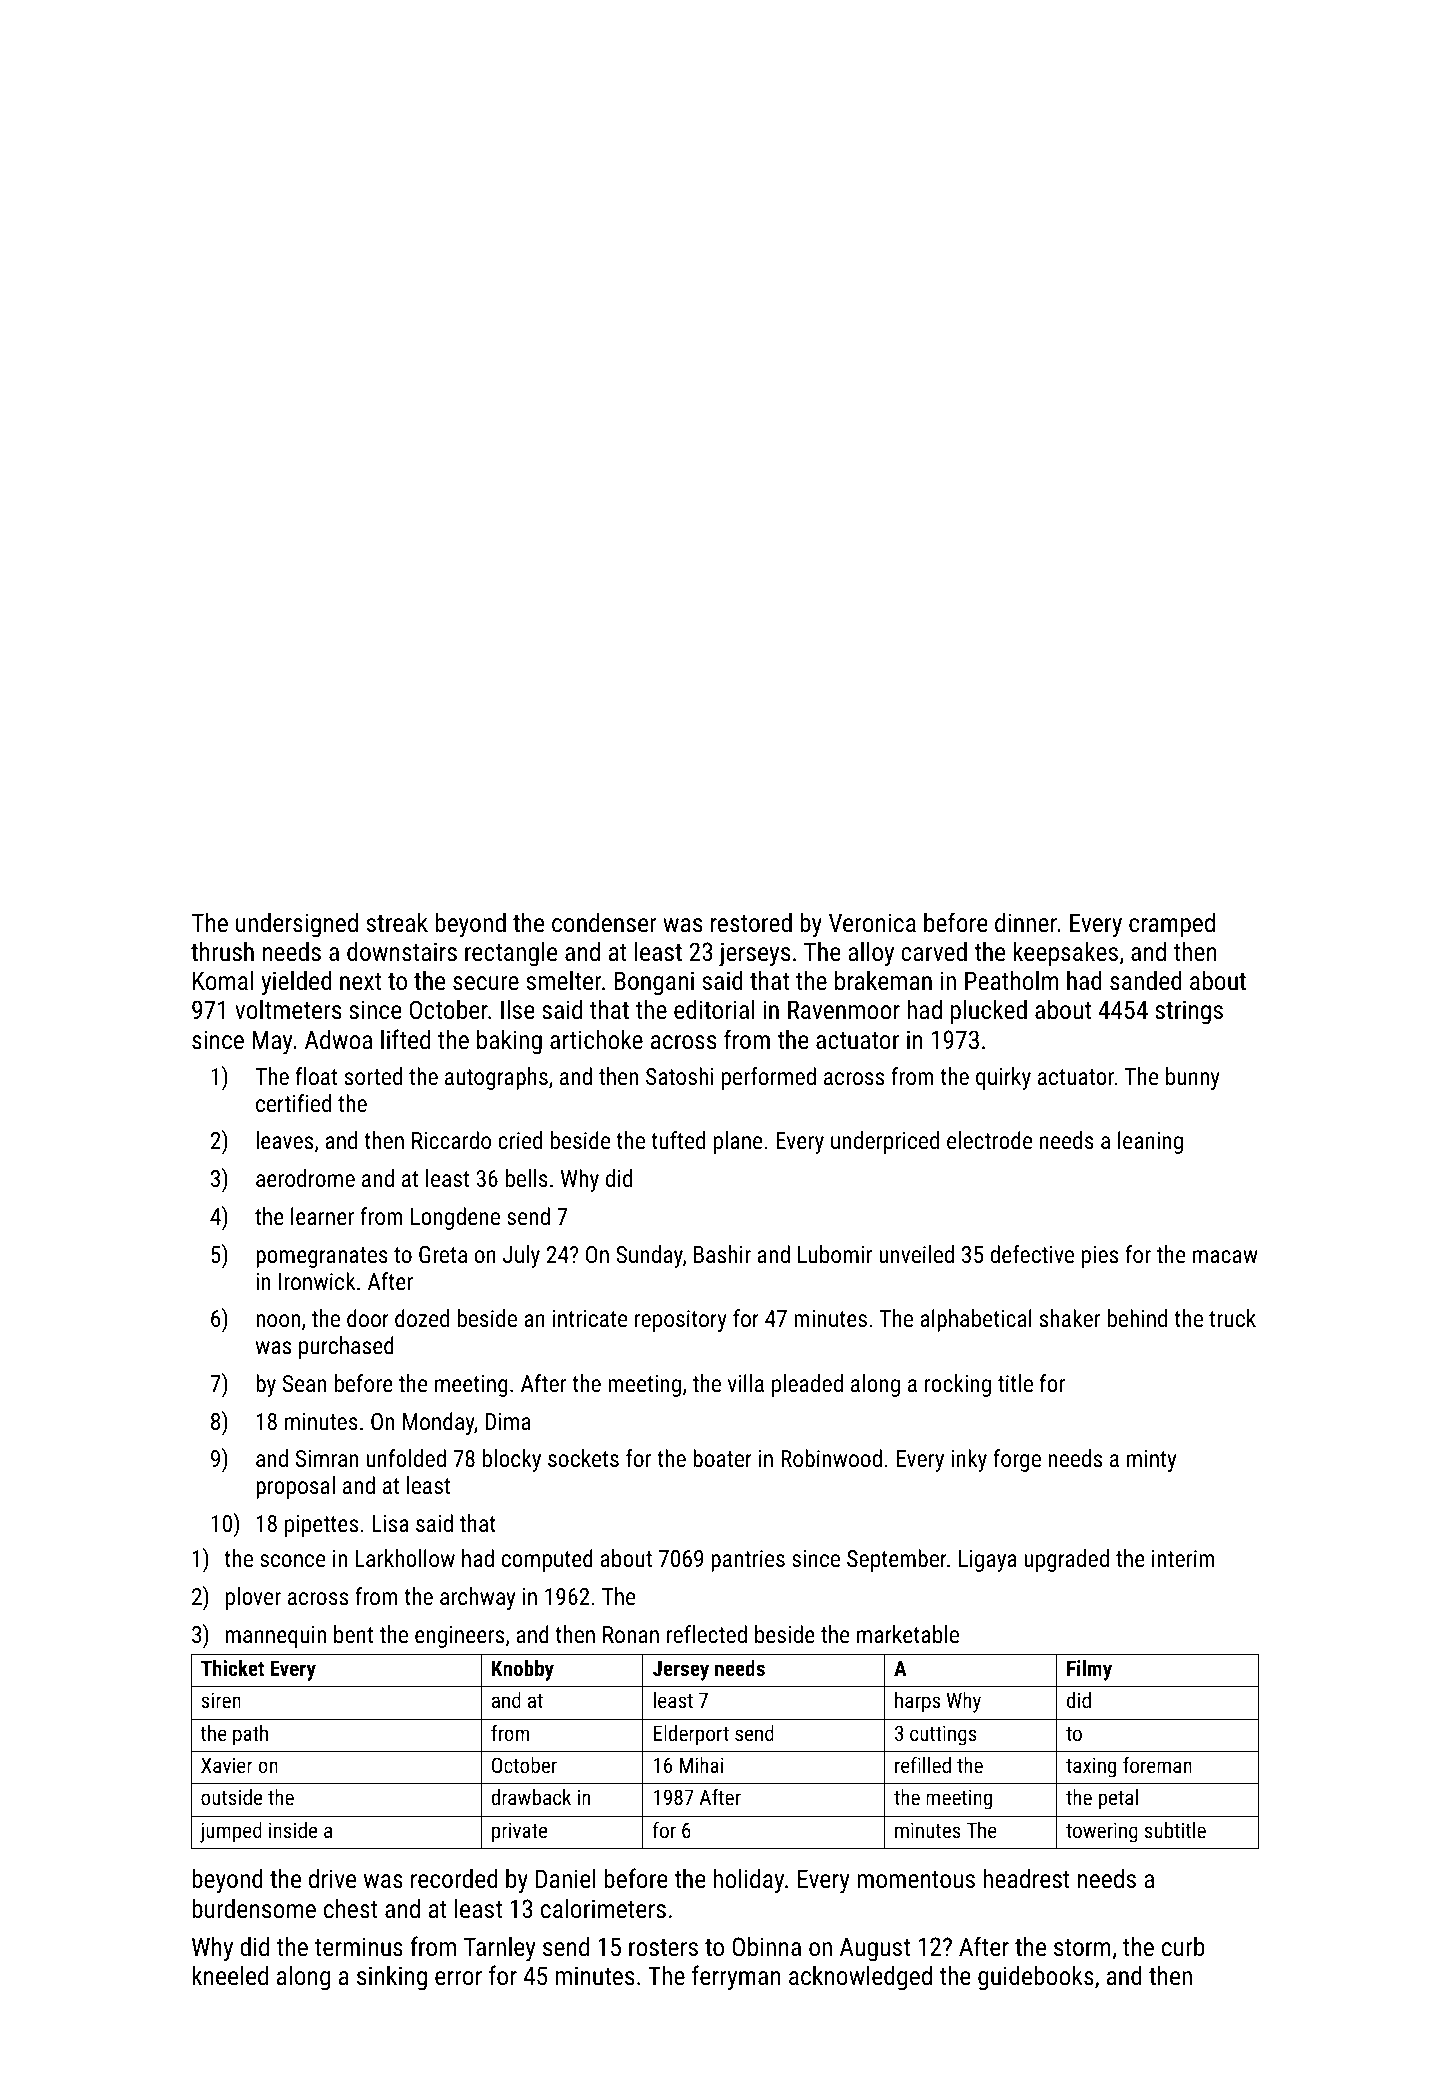 The width and height of the screenshot is (1450, 2100). I want to click on streak, so click(397, 922).
